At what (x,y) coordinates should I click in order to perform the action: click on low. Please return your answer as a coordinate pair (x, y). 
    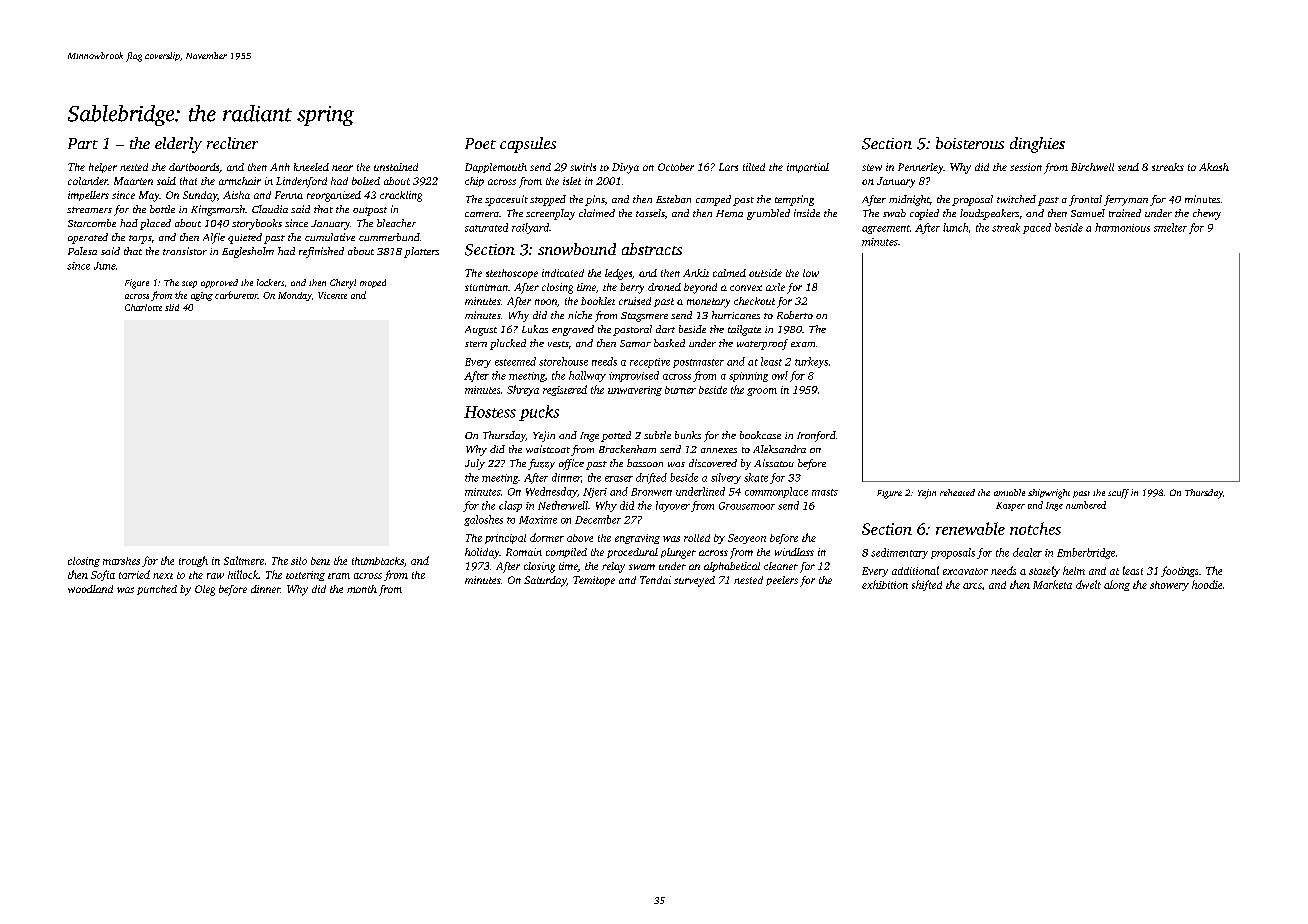
    Looking at the image, I should click on (811, 273).
